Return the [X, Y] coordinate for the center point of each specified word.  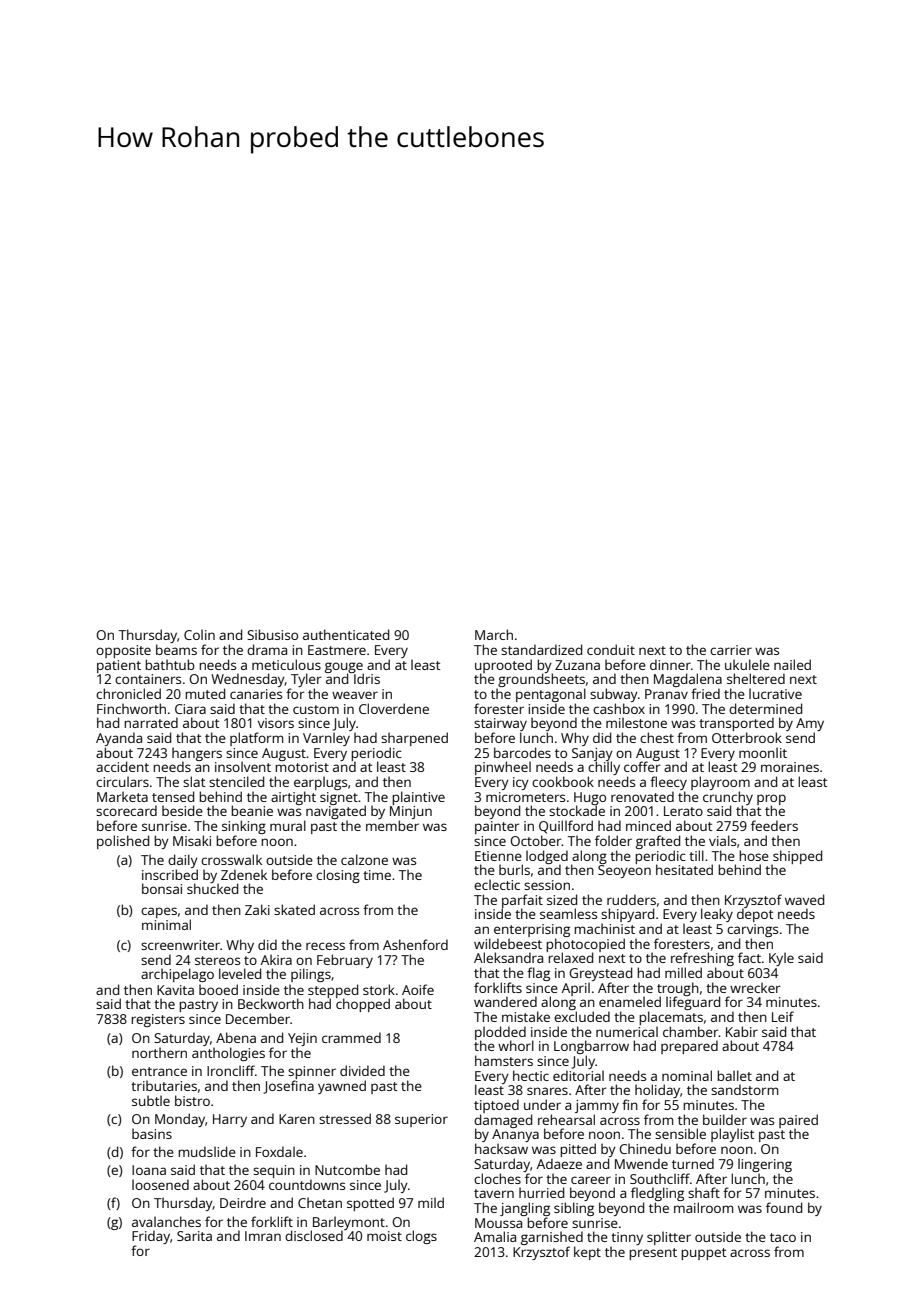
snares [547, 1091]
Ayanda [119, 739]
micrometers [525, 797]
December [258, 1018]
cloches [497, 1178]
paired [798, 1121]
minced [648, 825]
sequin [274, 1171]
